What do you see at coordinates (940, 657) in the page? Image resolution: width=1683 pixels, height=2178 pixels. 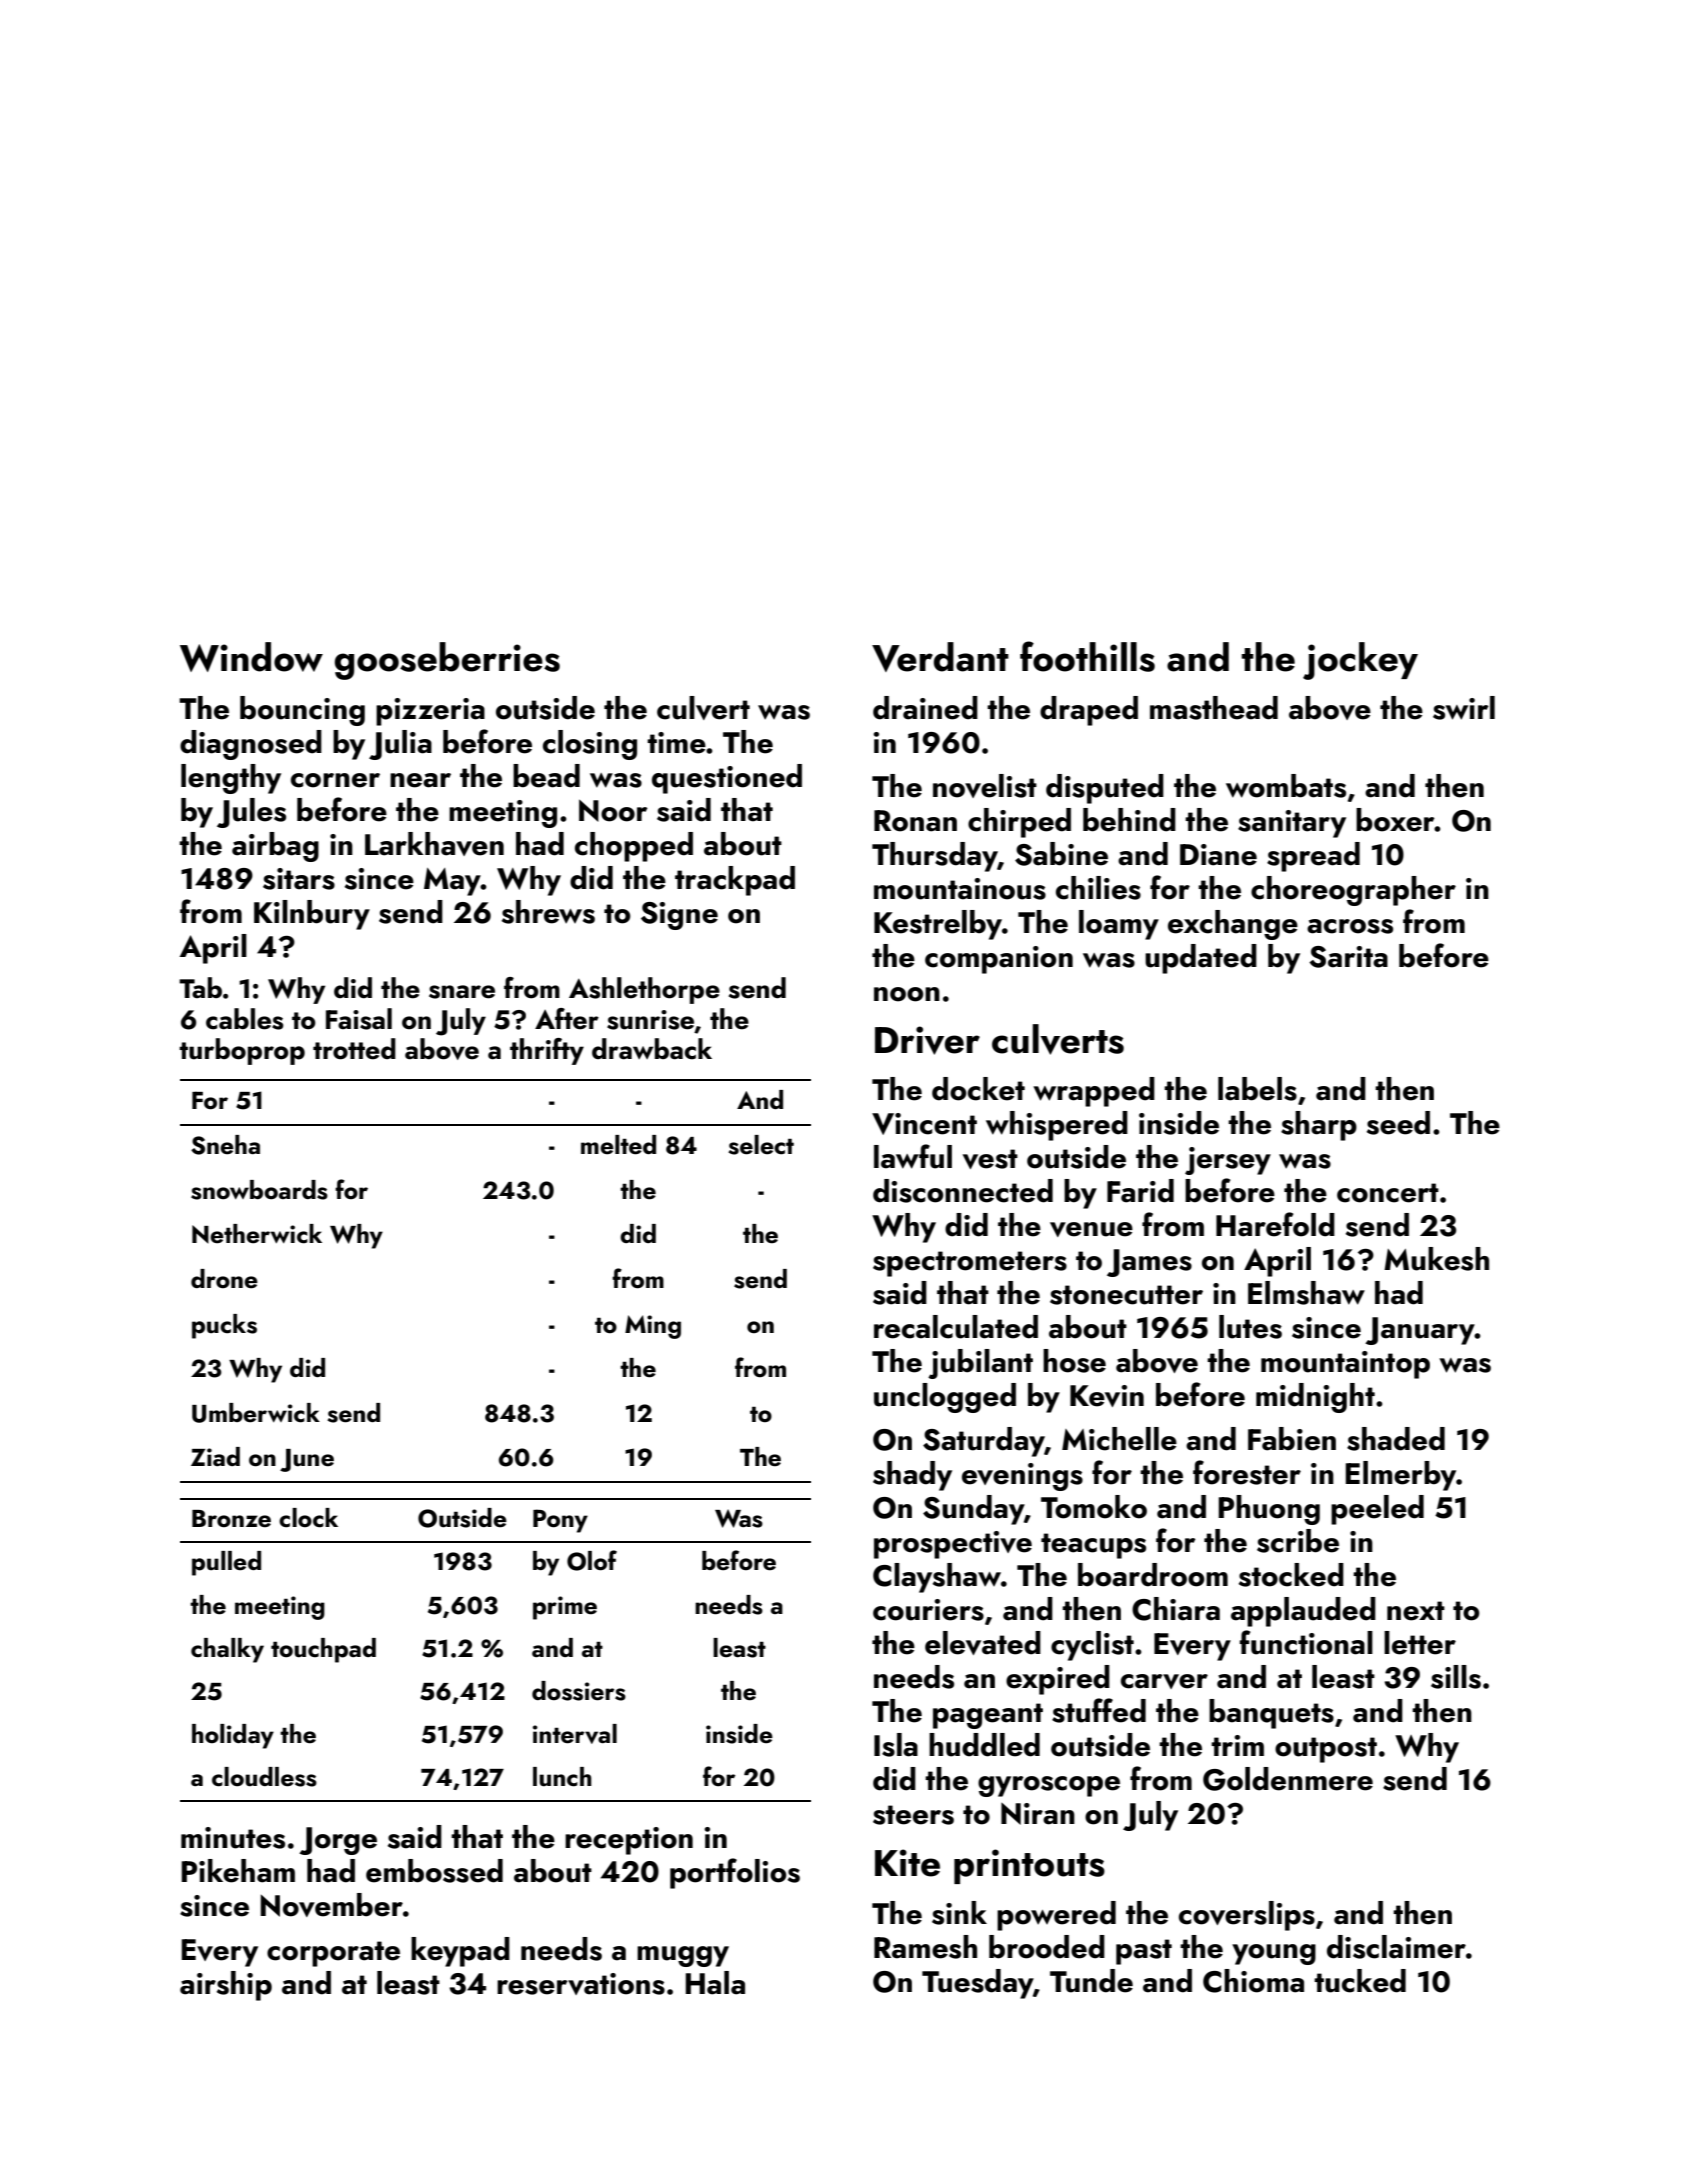 I see `Verdant` at bounding box center [940, 657].
